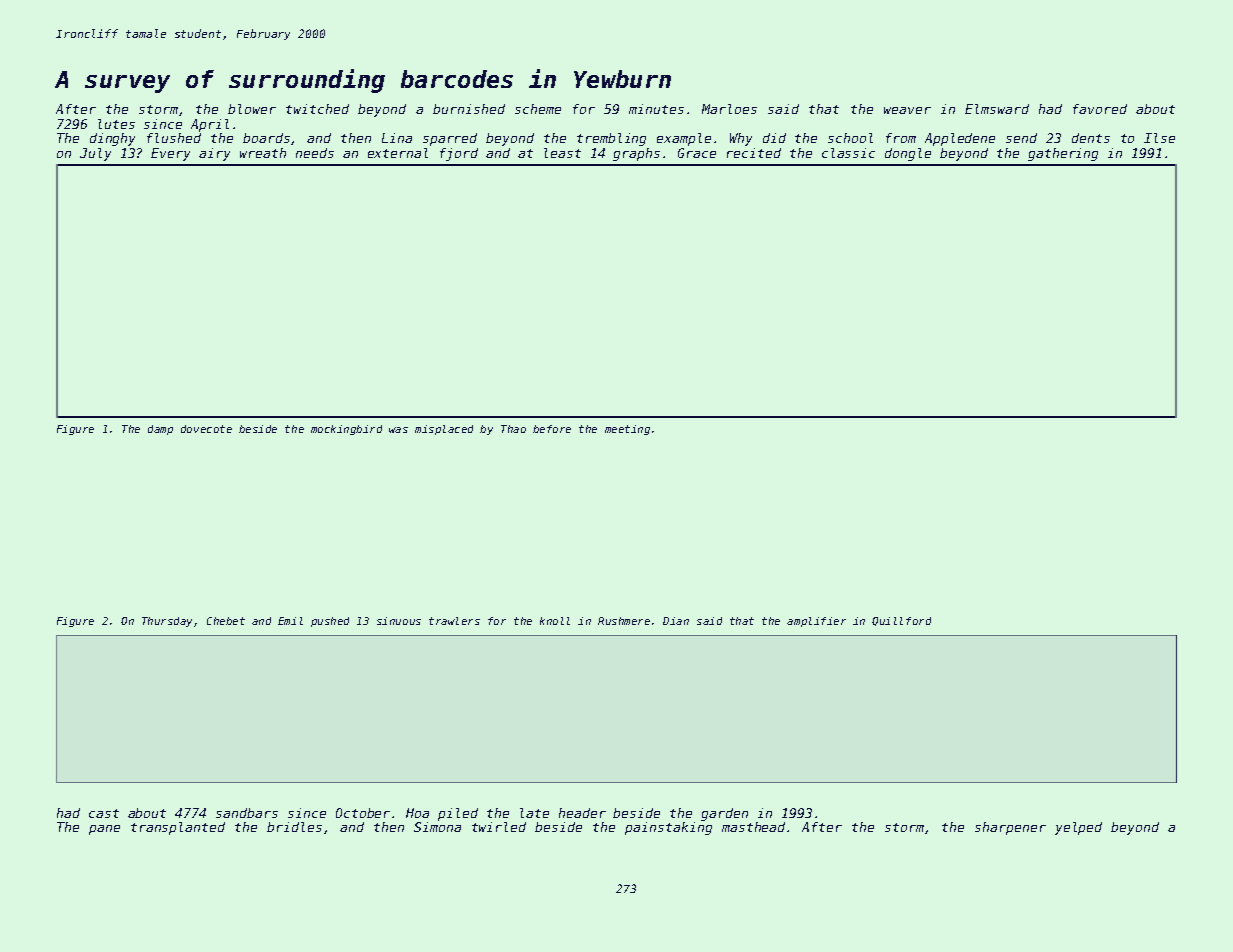  I want to click on cast, so click(104, 813).
